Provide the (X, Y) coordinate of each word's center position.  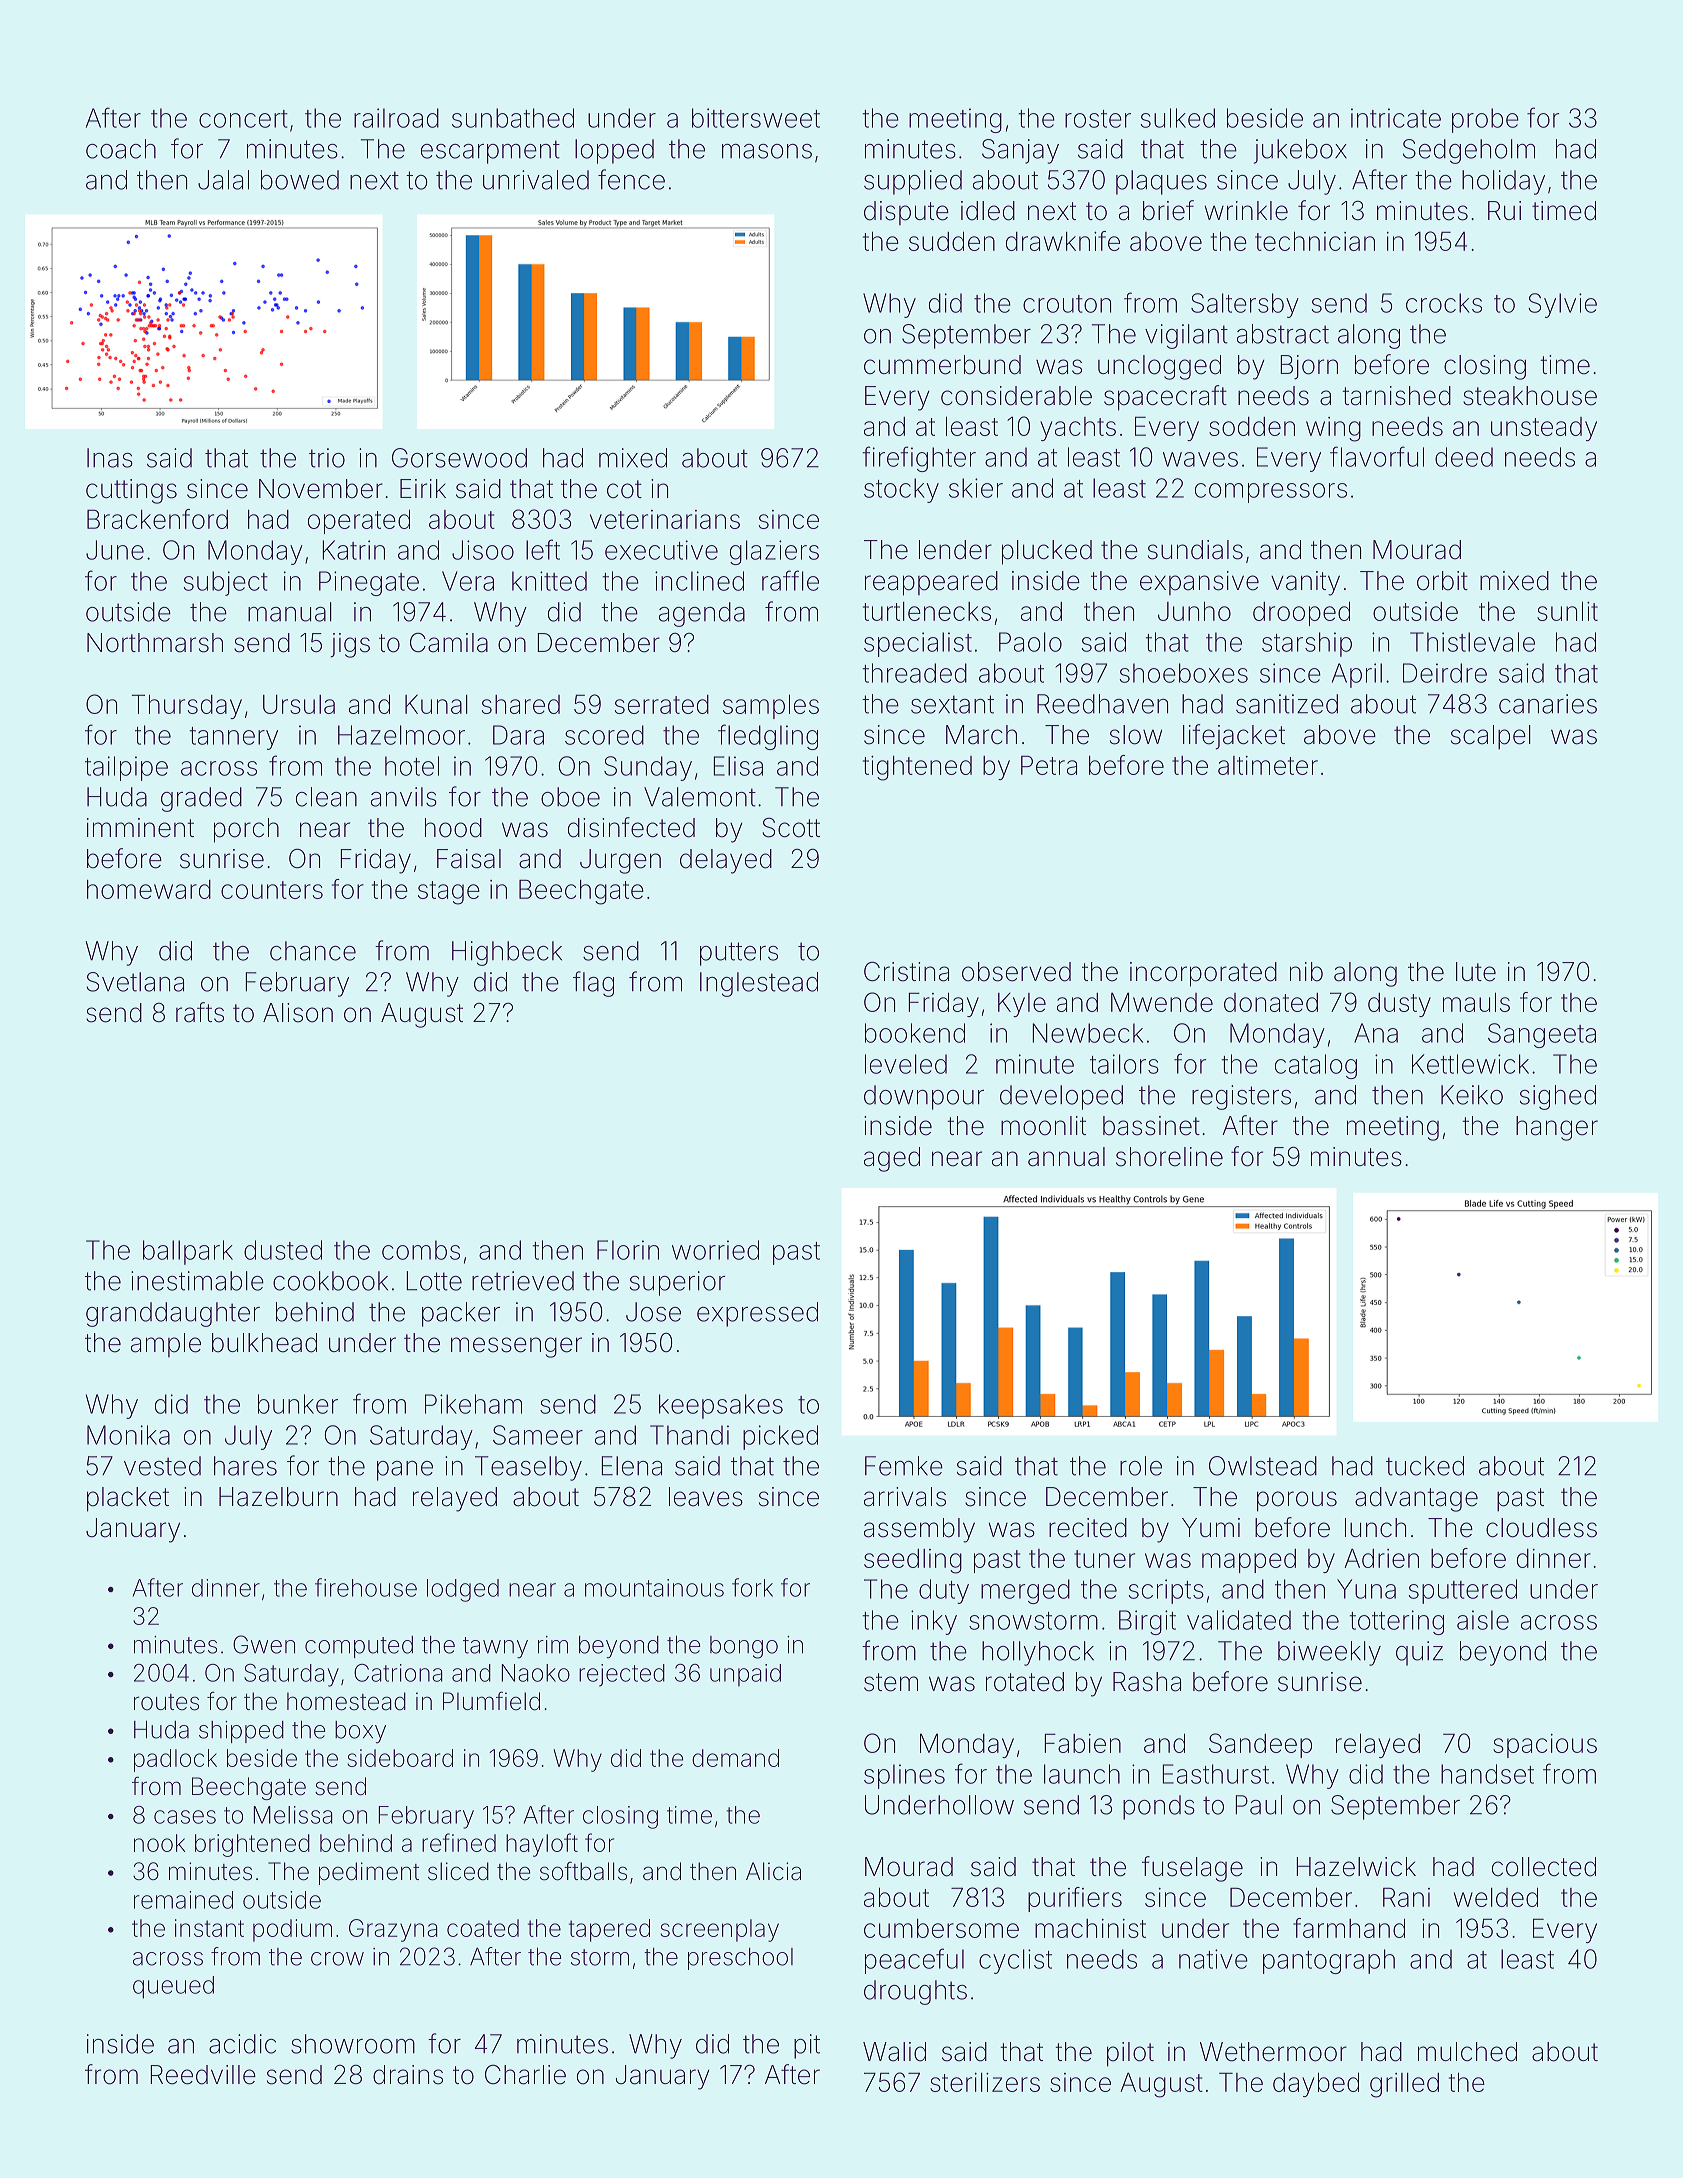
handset (1487, 1774)
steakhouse (1530, 396)
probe (1485, 120)
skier (976, 488)
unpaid (745, 1675)
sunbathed (513, 118)
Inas (110, 458)
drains (408, 2075)
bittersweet (756, 118)
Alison (298, 1013)
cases (185, 1817)
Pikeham (473, 1404)
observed (1016, 972)
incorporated (1203, 974)
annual (1066, 1157)
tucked (1425, 1466)
